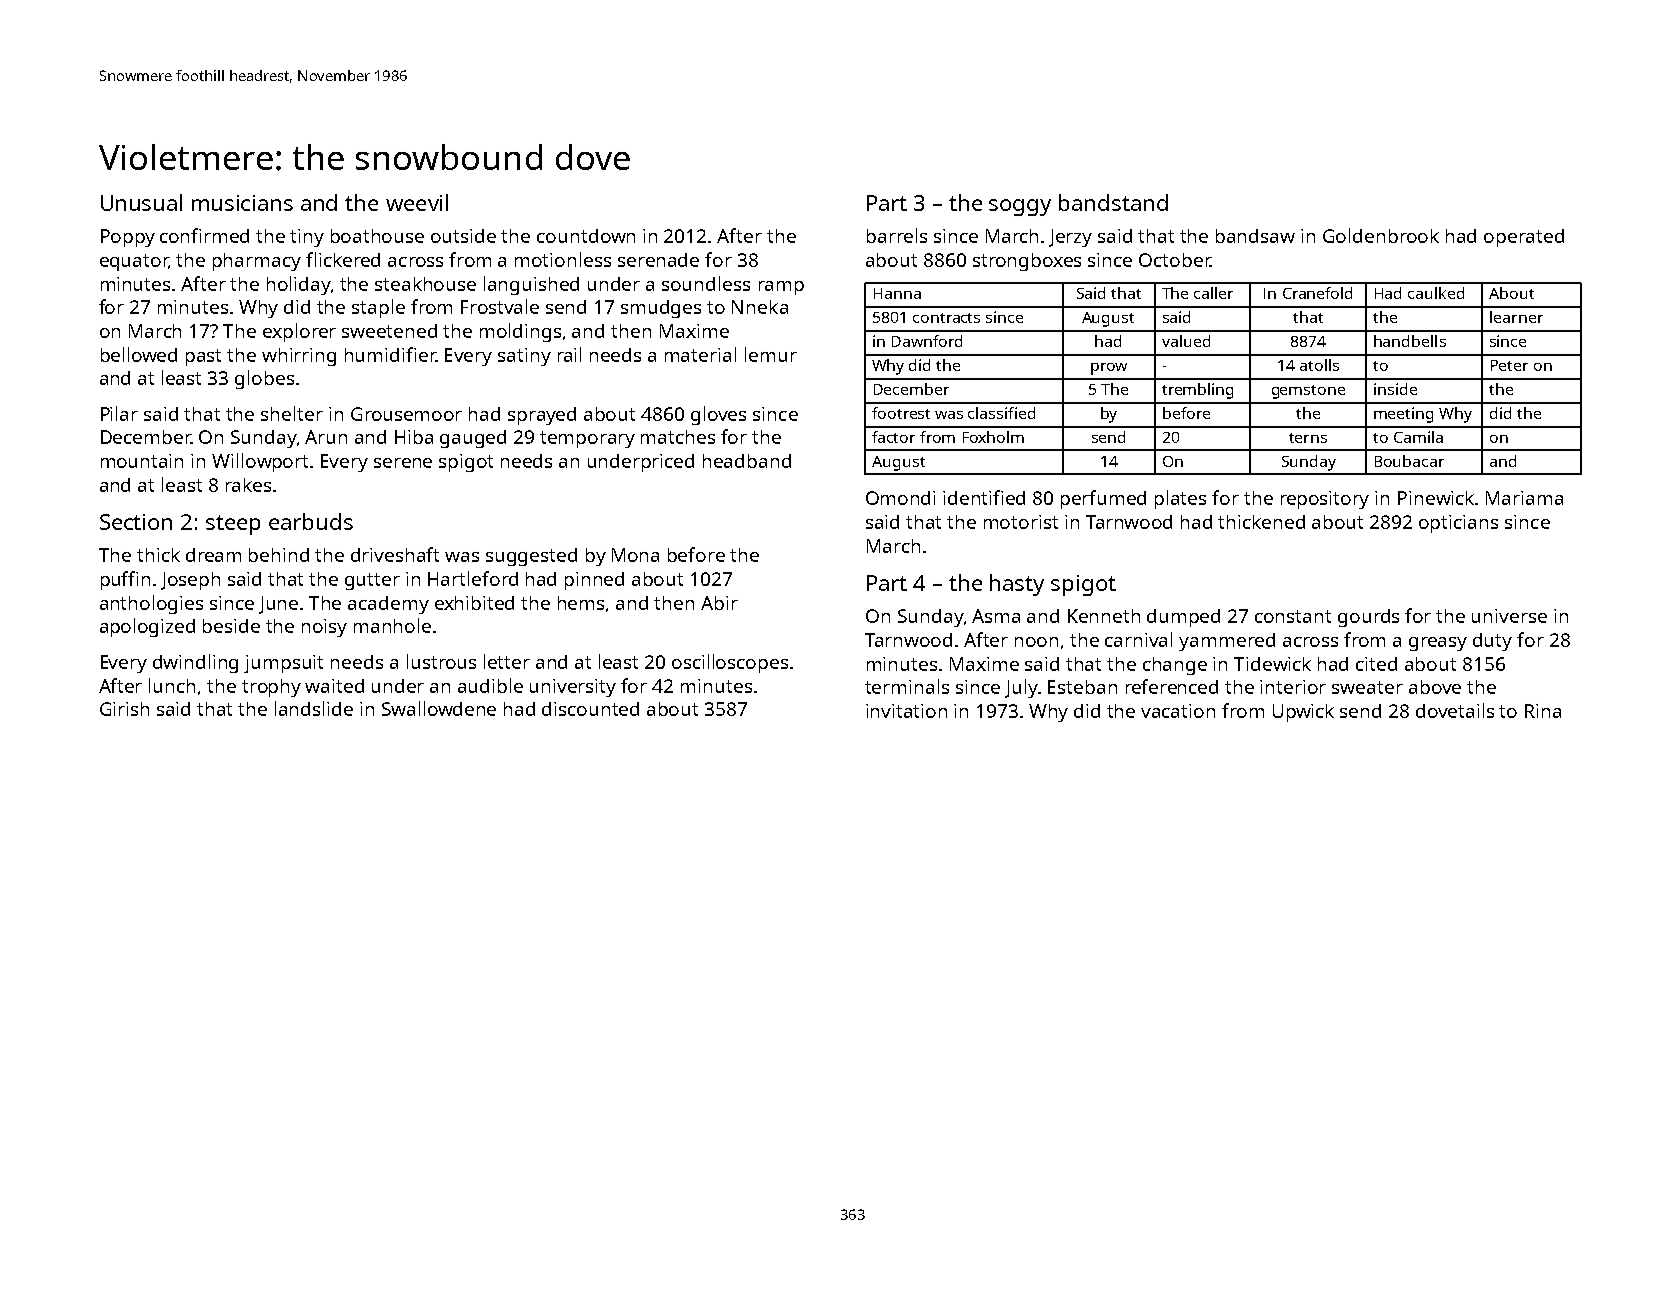 The width and height of the screenshot is (1680, 1299). What do you see at coordinates (897, 235) in the screenshot?
I see `barrels` at bounding box center [897, 235].
